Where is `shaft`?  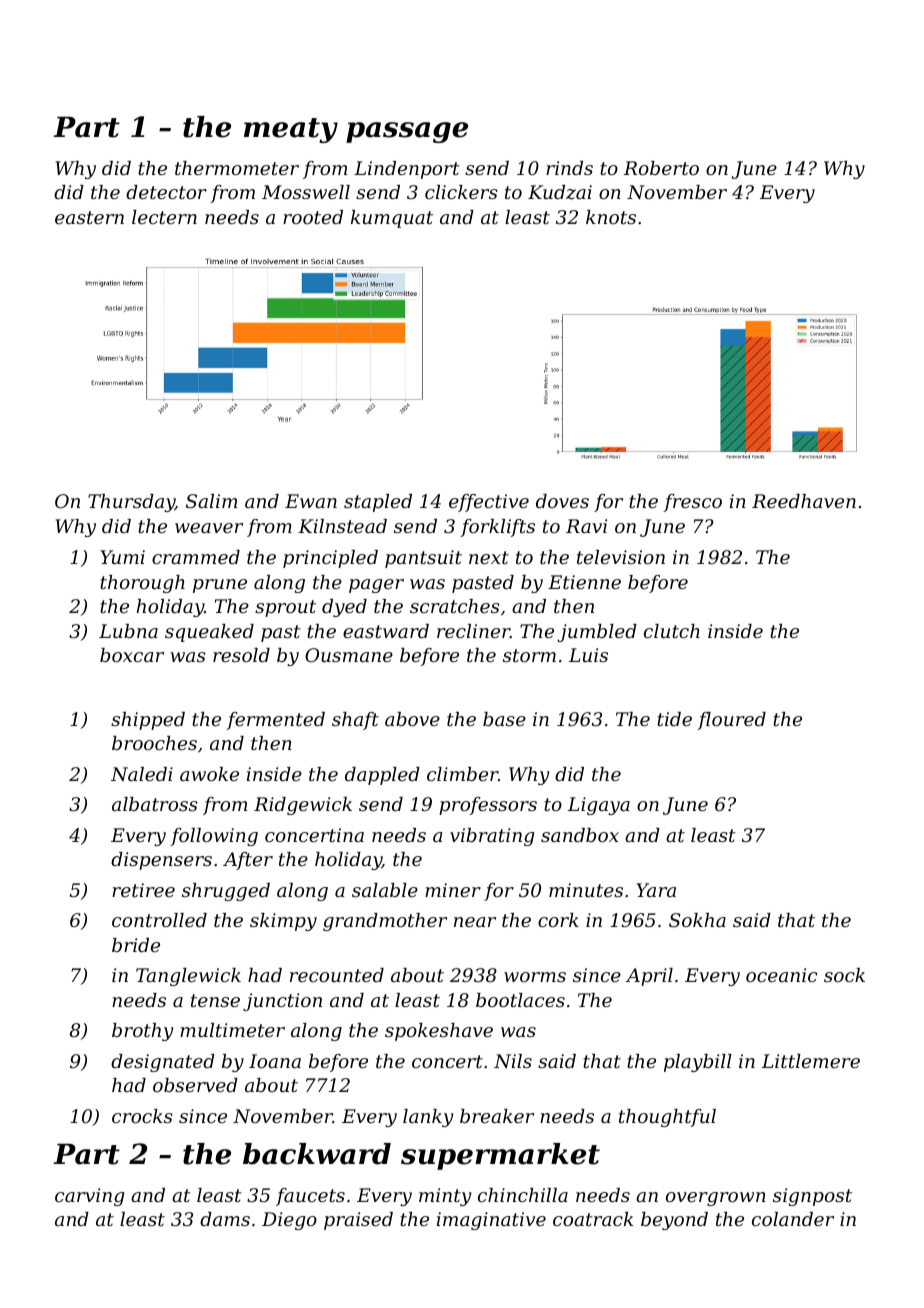
shaft is located at coordinates (355, 721).
